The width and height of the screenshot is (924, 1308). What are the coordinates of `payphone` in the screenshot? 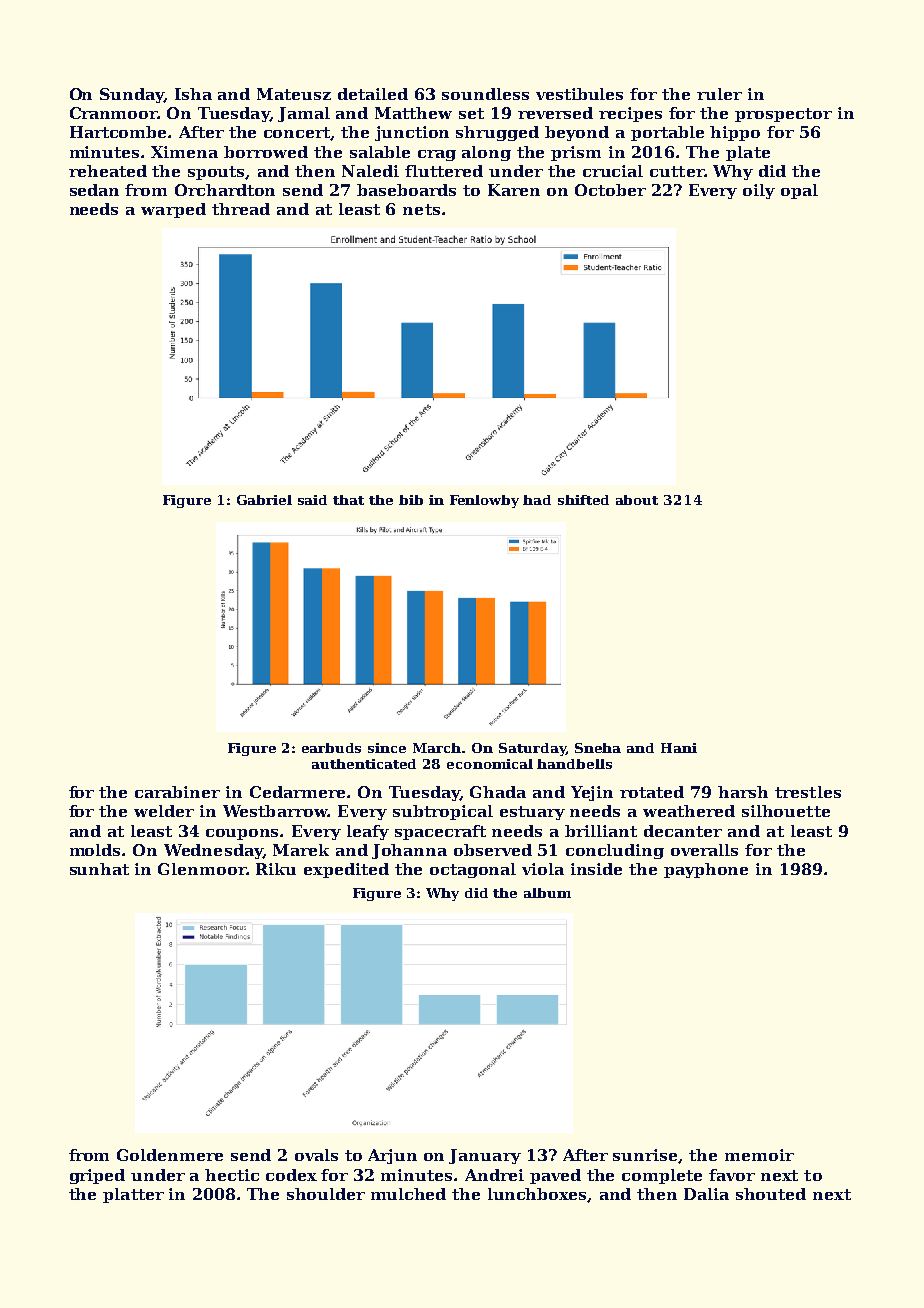 It's located at (706, 870).
